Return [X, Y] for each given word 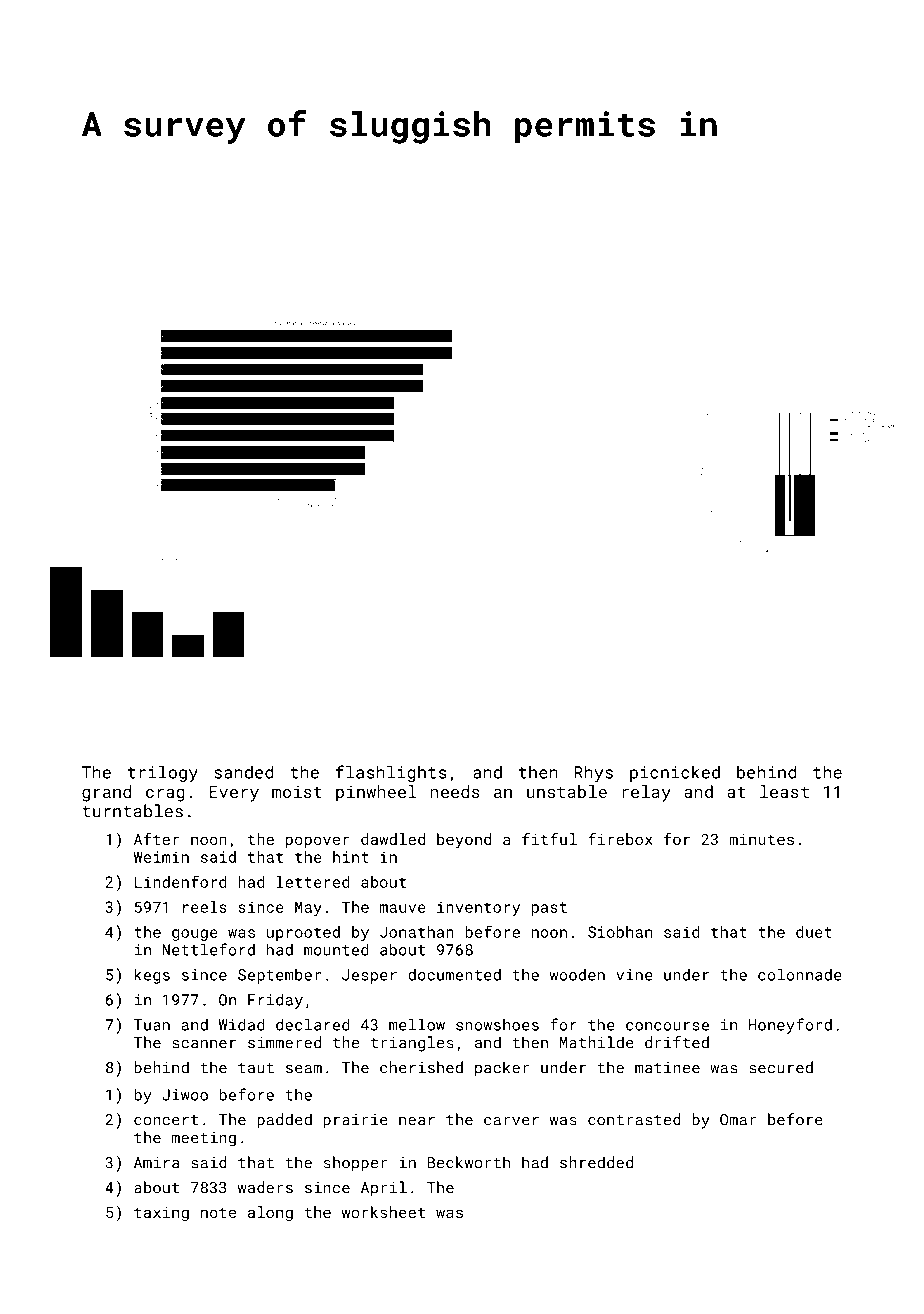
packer [502, 1069]
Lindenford [181, 881]
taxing [161, 1213]
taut [256, 1068]
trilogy [163, 773]
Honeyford [790, 1026]
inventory [478, 908]
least [784, 791]
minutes [761, 839]
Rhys [594, 773]
